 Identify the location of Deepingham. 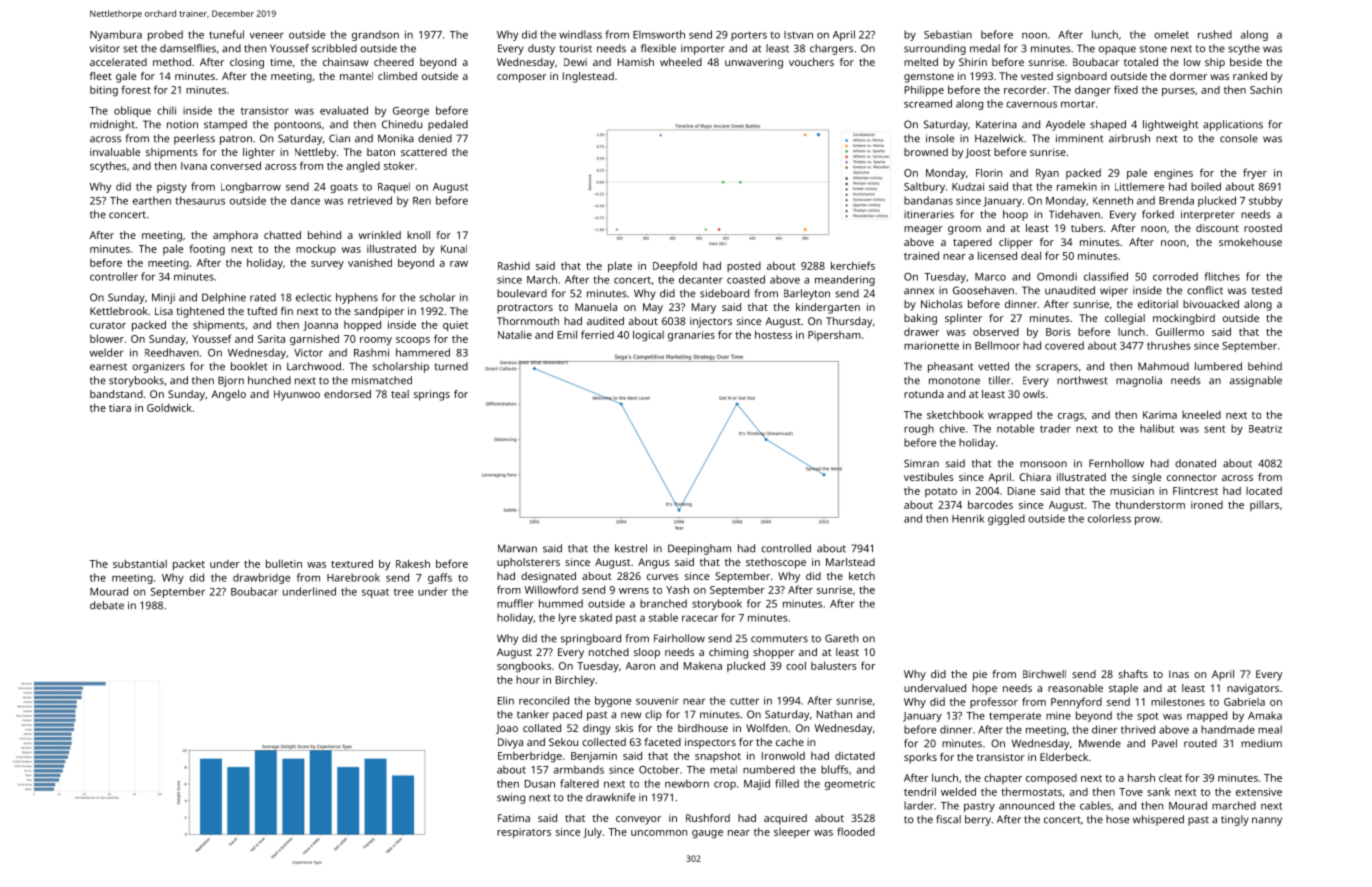
(699, 549).
